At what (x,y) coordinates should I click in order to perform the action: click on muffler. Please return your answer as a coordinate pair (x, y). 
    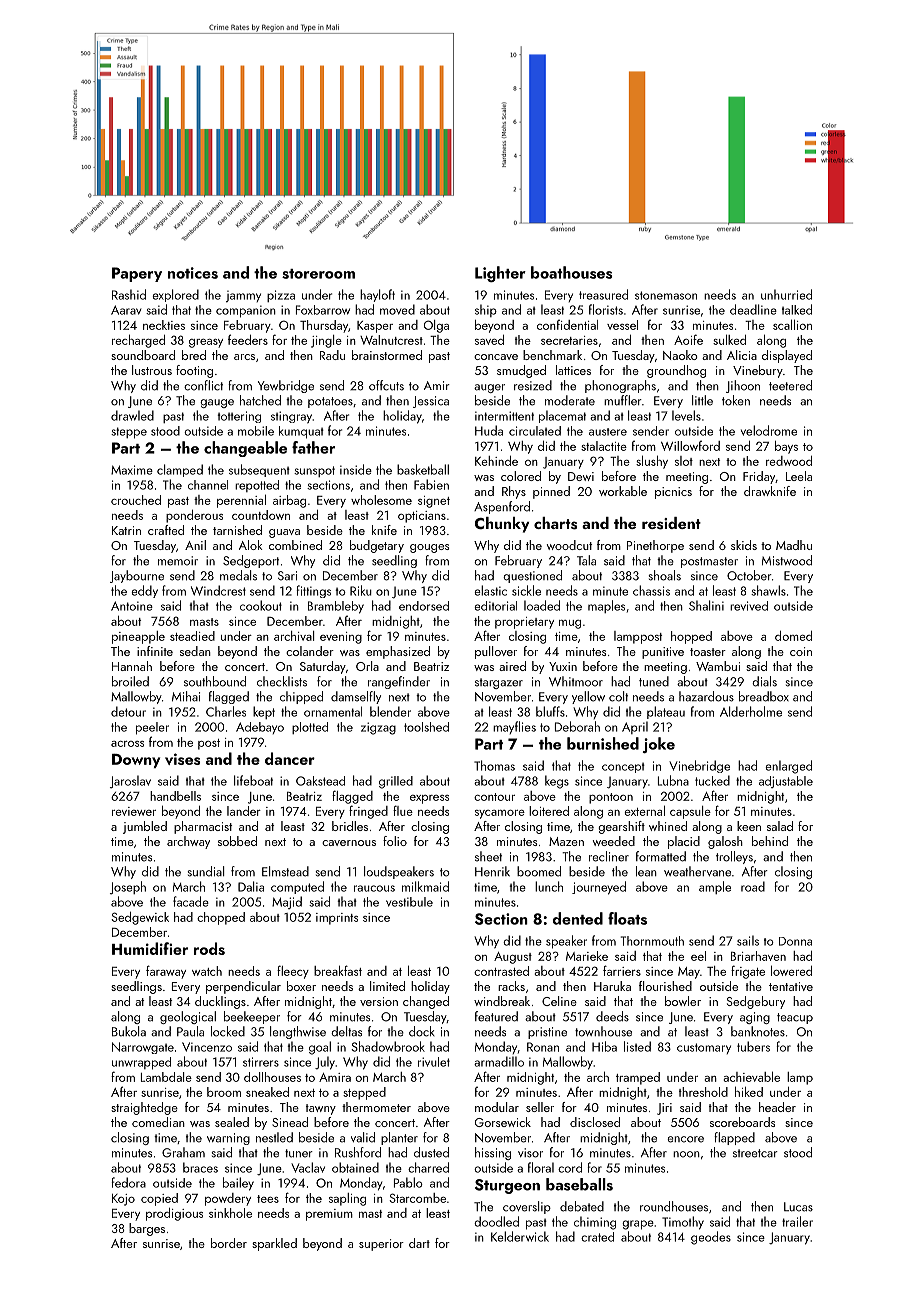
    Looking at the image, I should click on (623, 400).
